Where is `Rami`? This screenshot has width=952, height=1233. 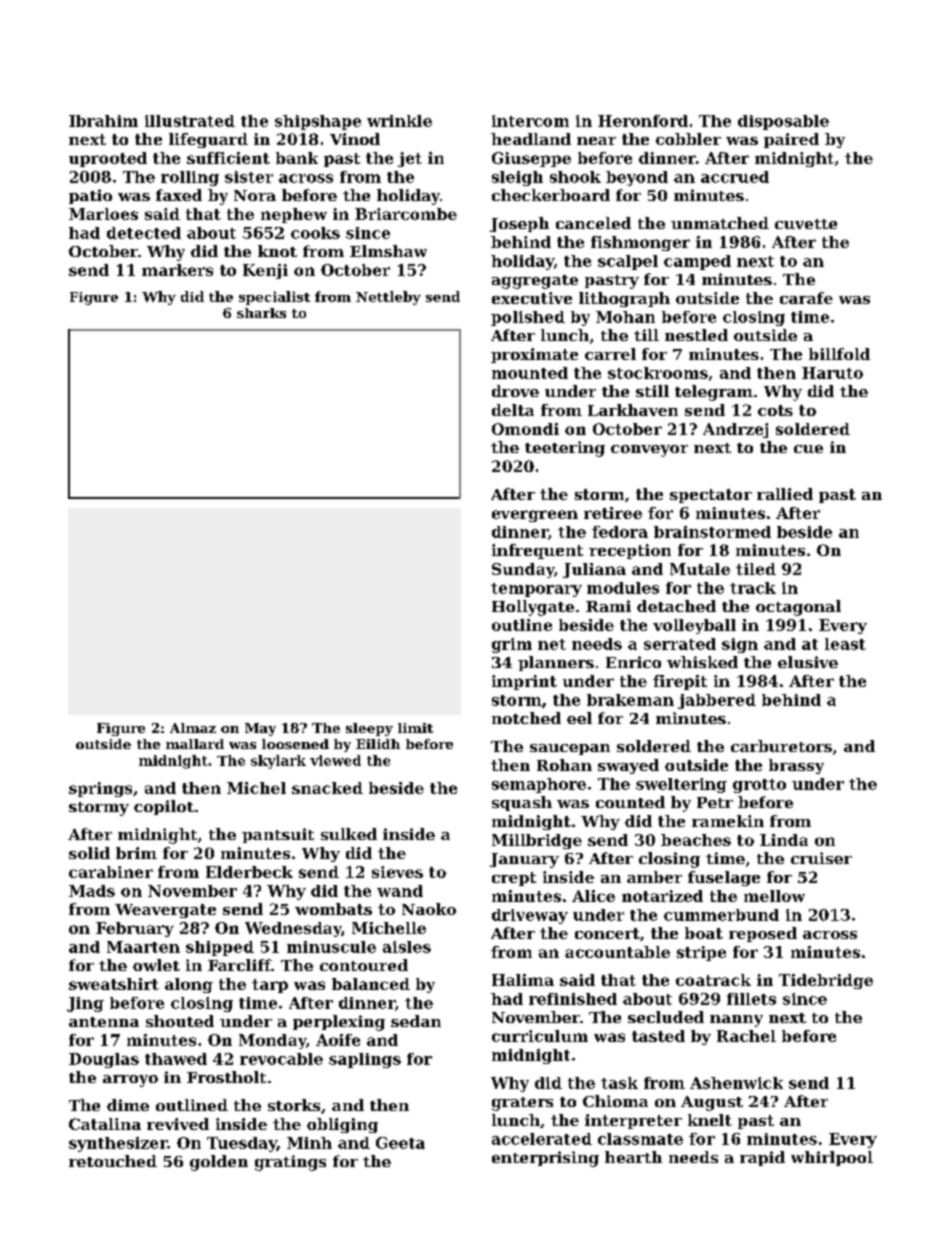 Rami is located at coordinates (608, 606).
